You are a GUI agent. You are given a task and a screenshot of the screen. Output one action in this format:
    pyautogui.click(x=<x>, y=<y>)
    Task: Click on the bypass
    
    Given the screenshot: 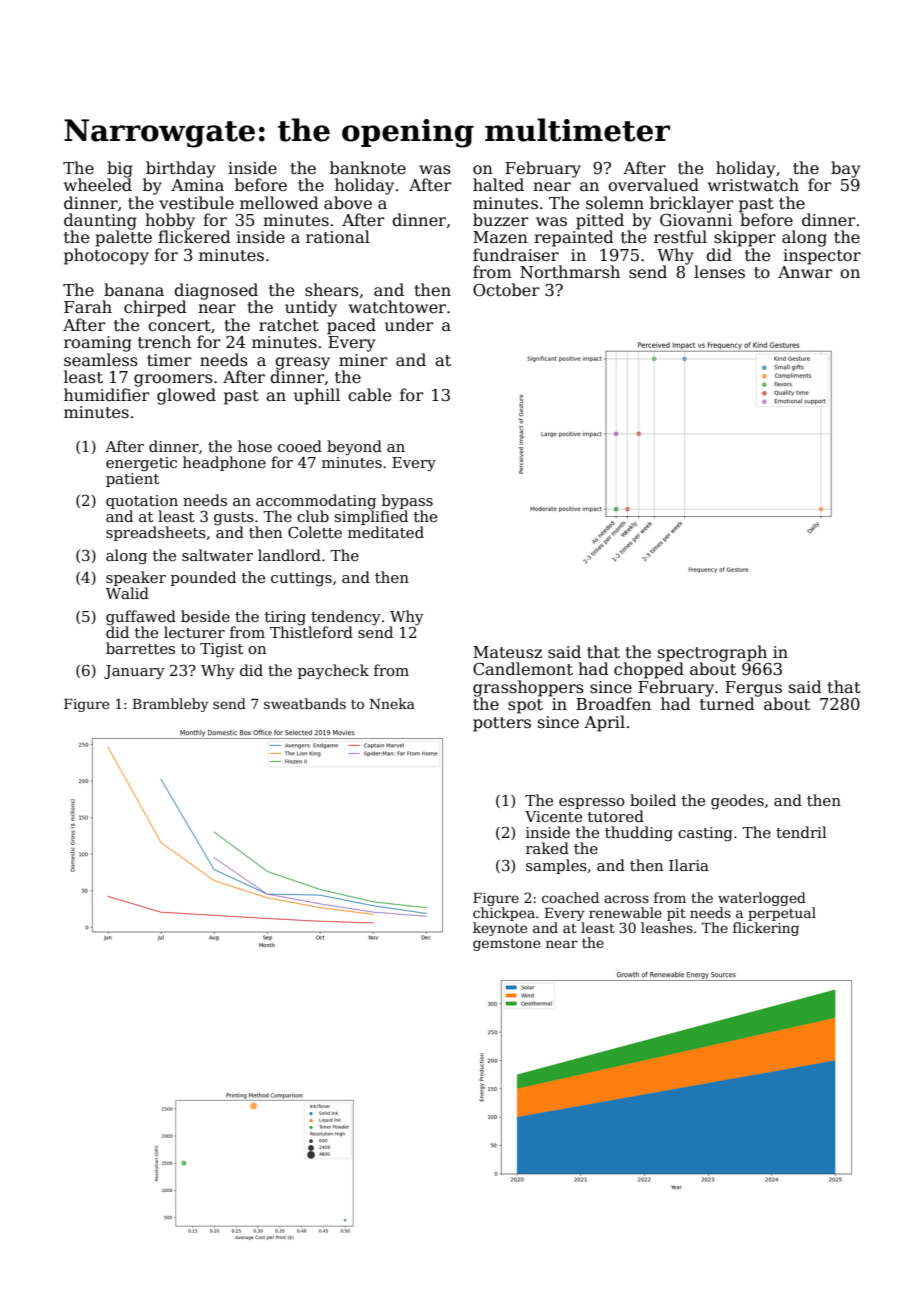 What is the action you would take?
    pyautogui.click(x=407, y=502)
